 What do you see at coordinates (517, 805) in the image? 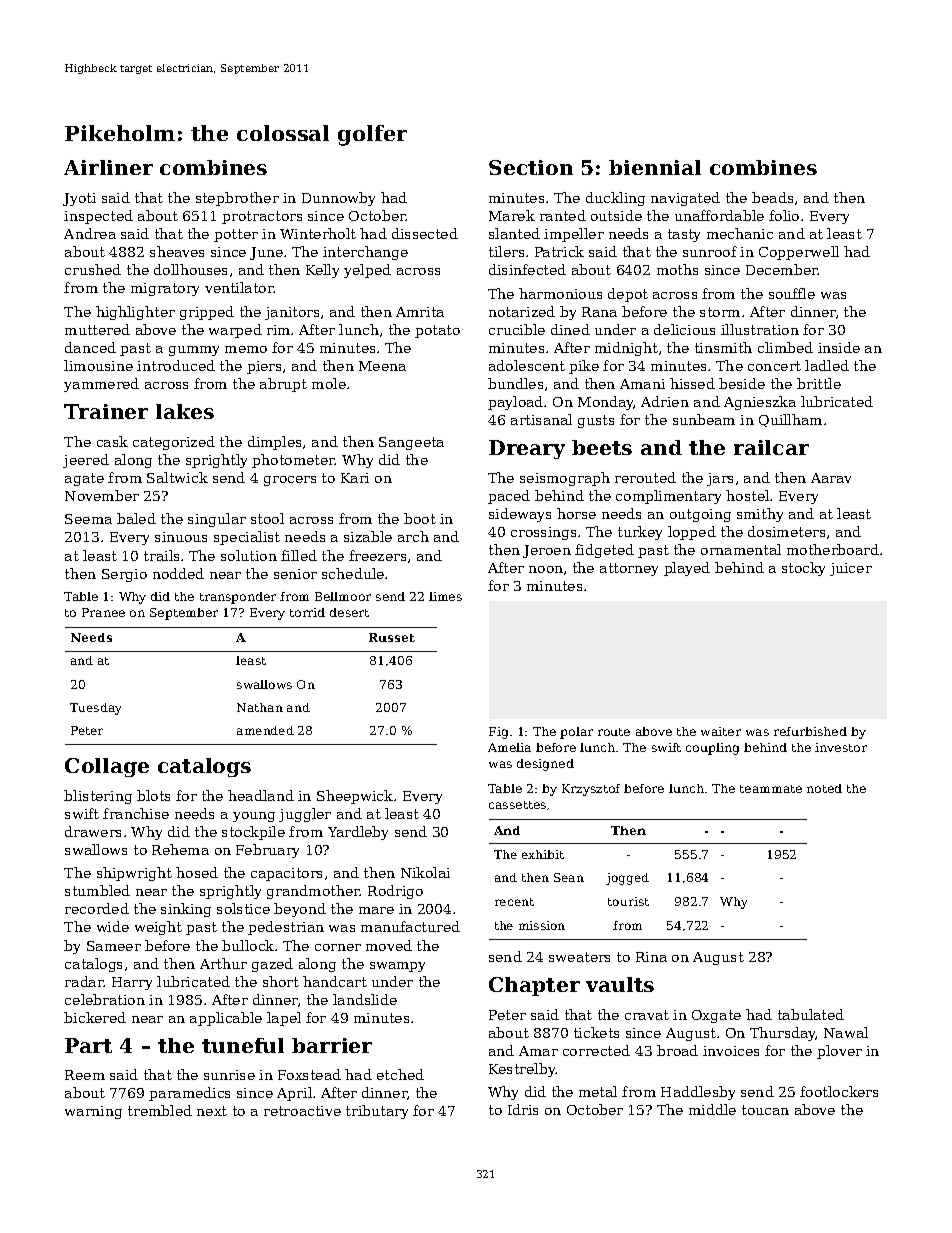
I see `cassettes` at bounding box center [517, 805].
